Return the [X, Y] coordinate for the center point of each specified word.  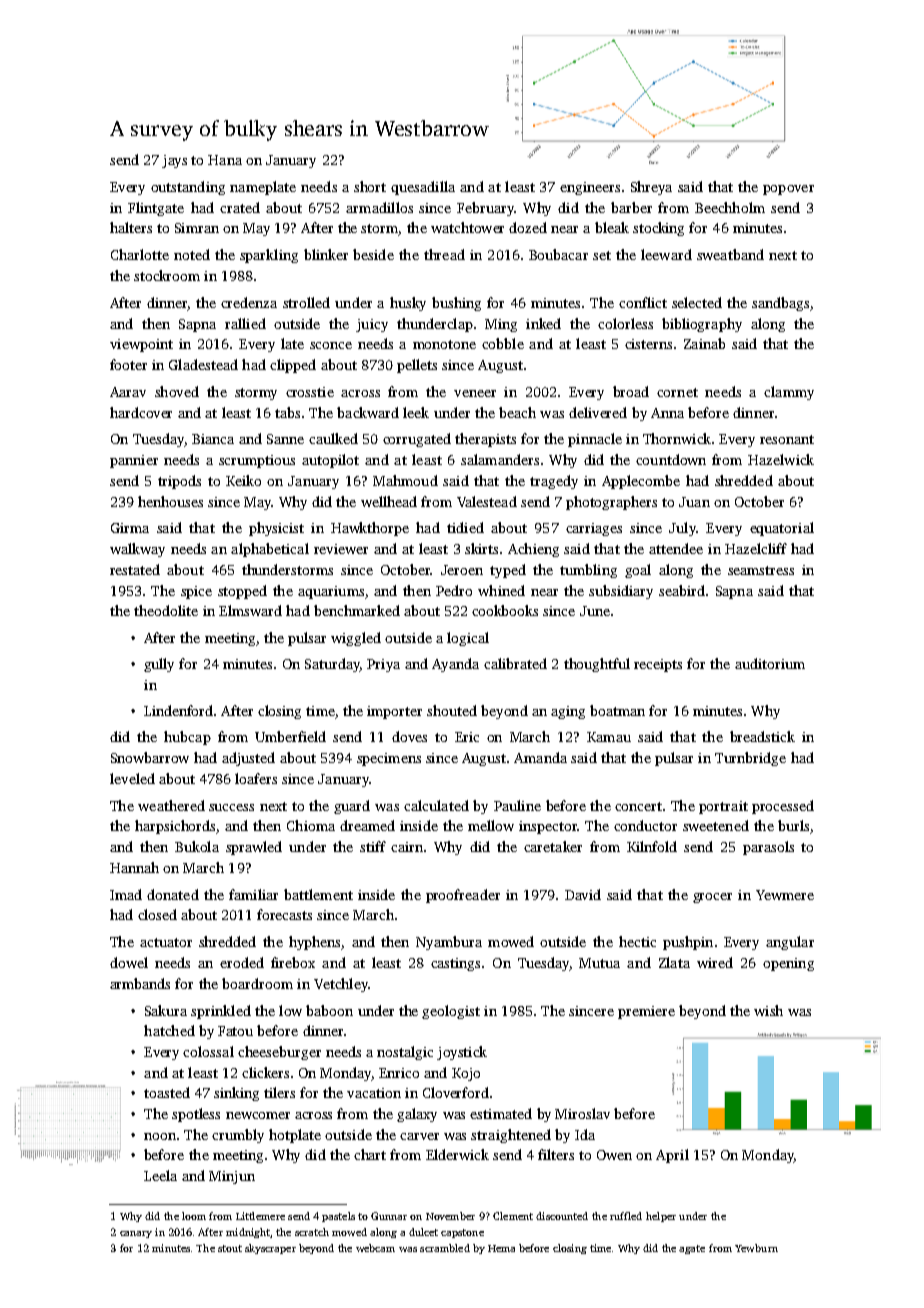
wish [768, 1010]
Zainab [704, 343]
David [583, 894]
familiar [253, 894]
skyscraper [270, 1249]
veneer [475, 393]
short [370, 186]
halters [131, 227]
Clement [513, 1216]
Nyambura [449, 943]
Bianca [213, 439]
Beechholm [730, 207]
